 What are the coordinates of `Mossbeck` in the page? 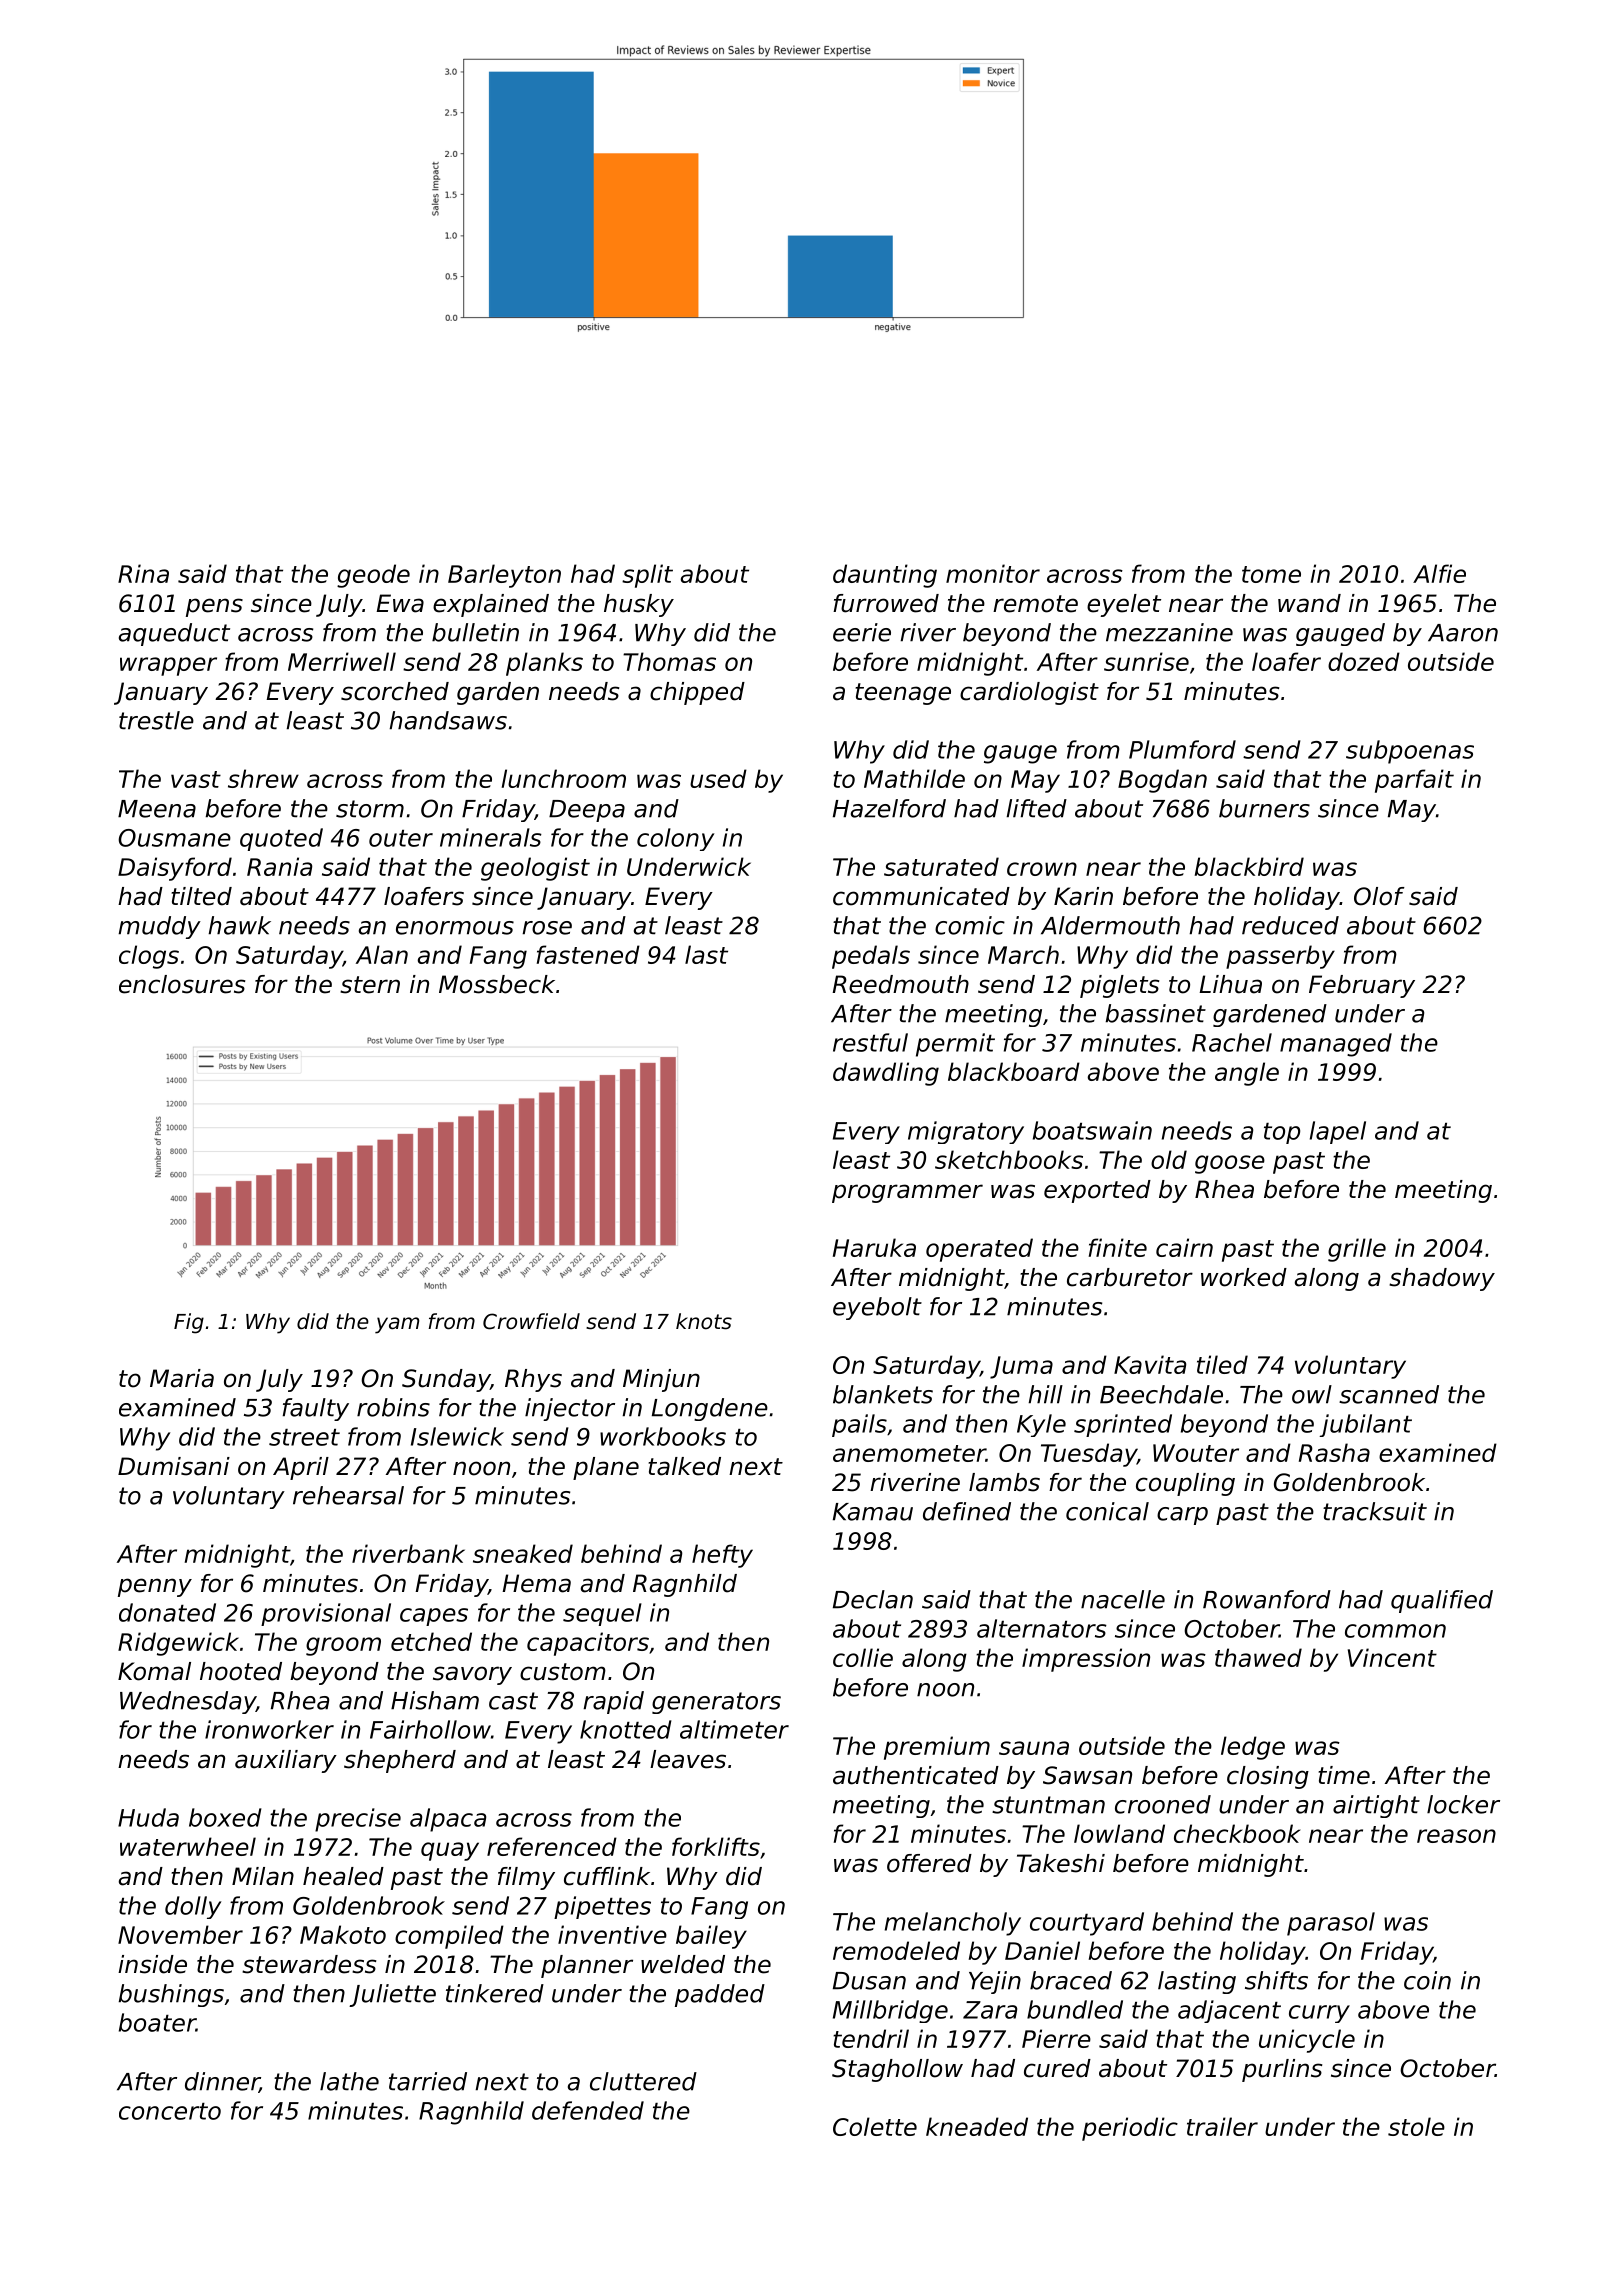 It's located at (497, 984).
